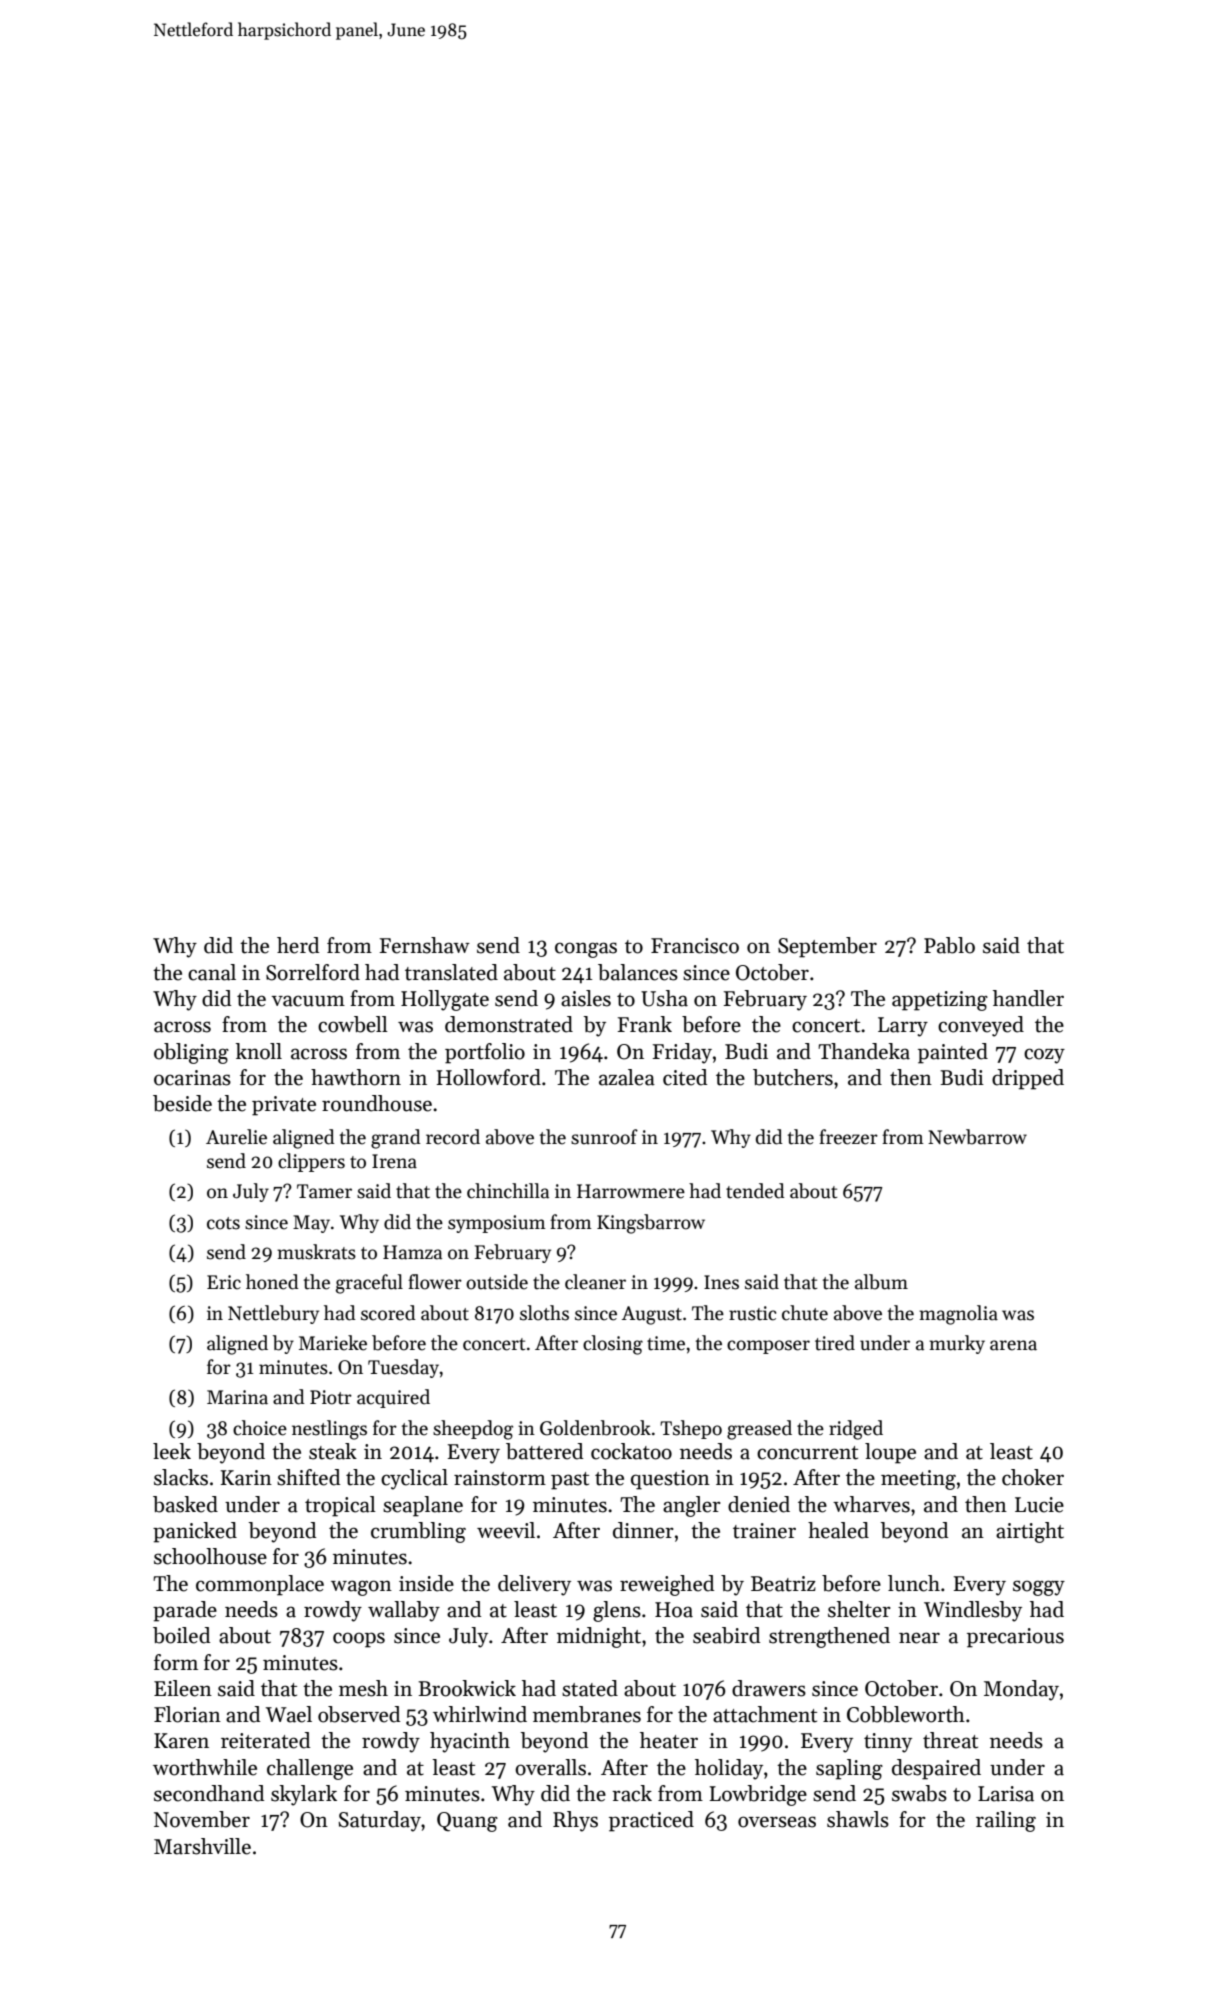 The image size is (1218, 2006). I want to click on arena, so click(1013, 1345).
